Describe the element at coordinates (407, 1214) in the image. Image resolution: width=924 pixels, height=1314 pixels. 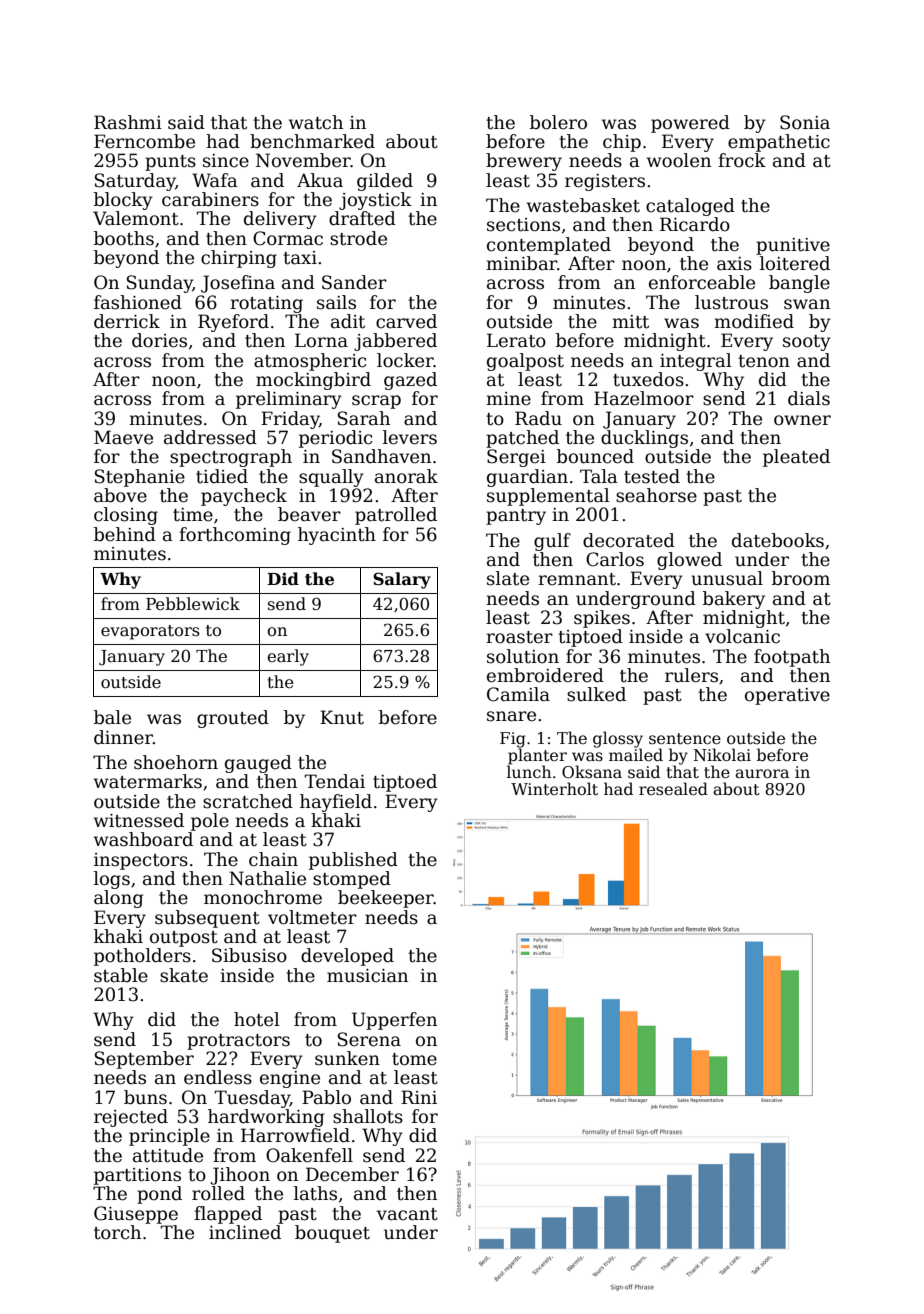
I see `vacant` at that location.
